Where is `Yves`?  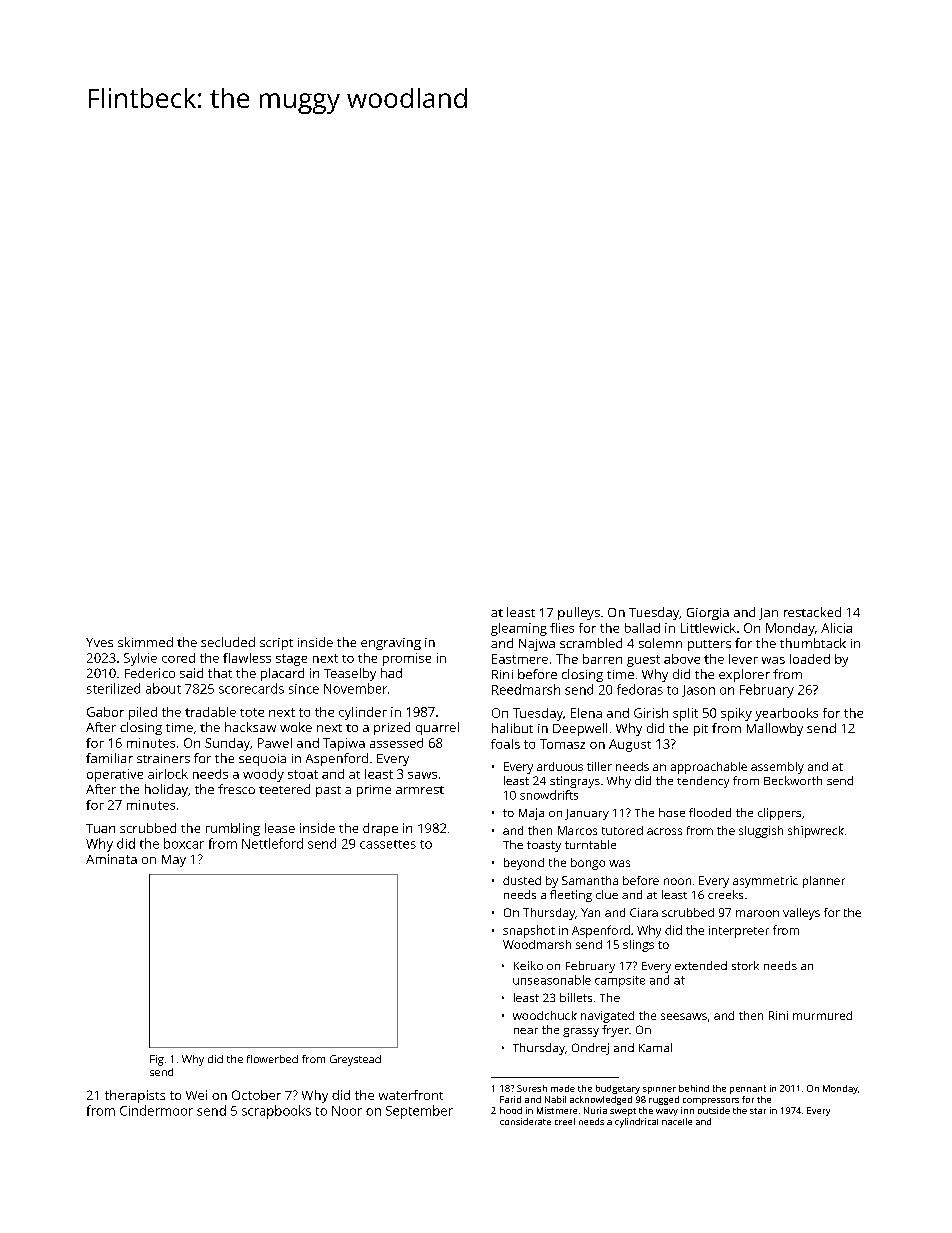 Yves is located at coordinates (99, 642).
